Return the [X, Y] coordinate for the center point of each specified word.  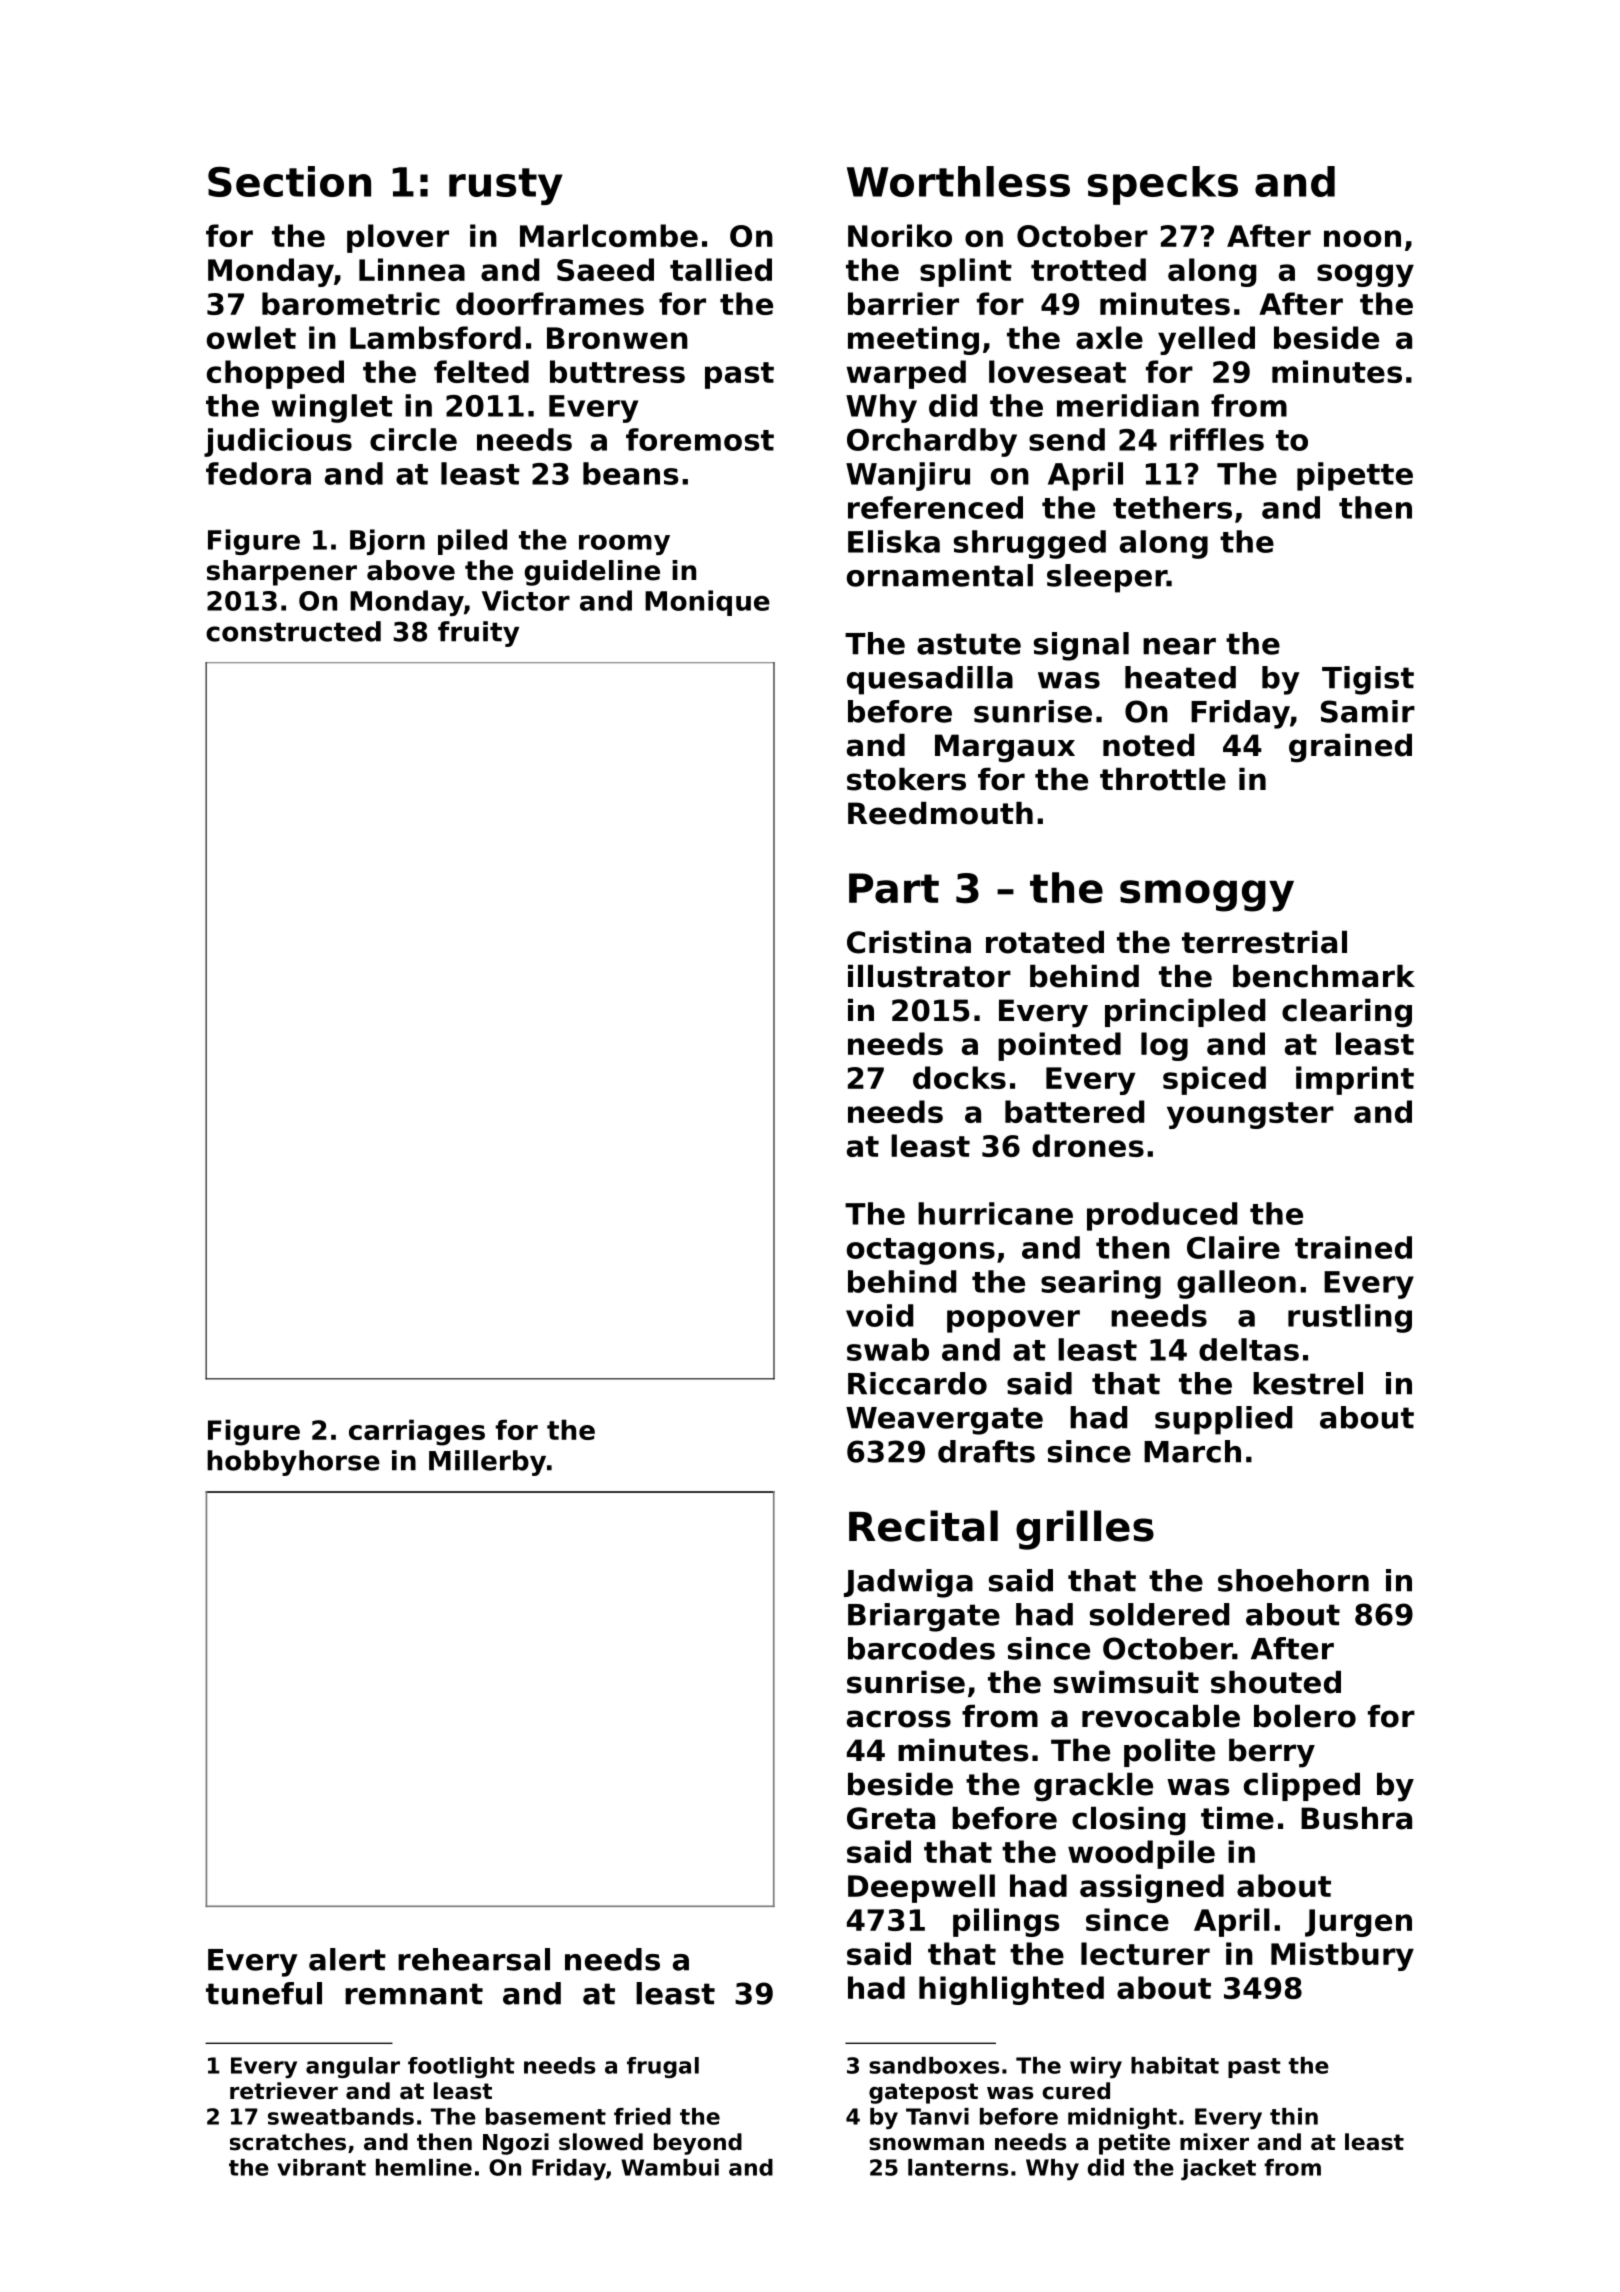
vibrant [321, 2167]
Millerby [487, 1463]
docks [959, 1077]
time [1237, 1818]
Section [289, 181]
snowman [926, 2144]
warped [906, 374]
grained [1350, 748]
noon [1362, 238]
